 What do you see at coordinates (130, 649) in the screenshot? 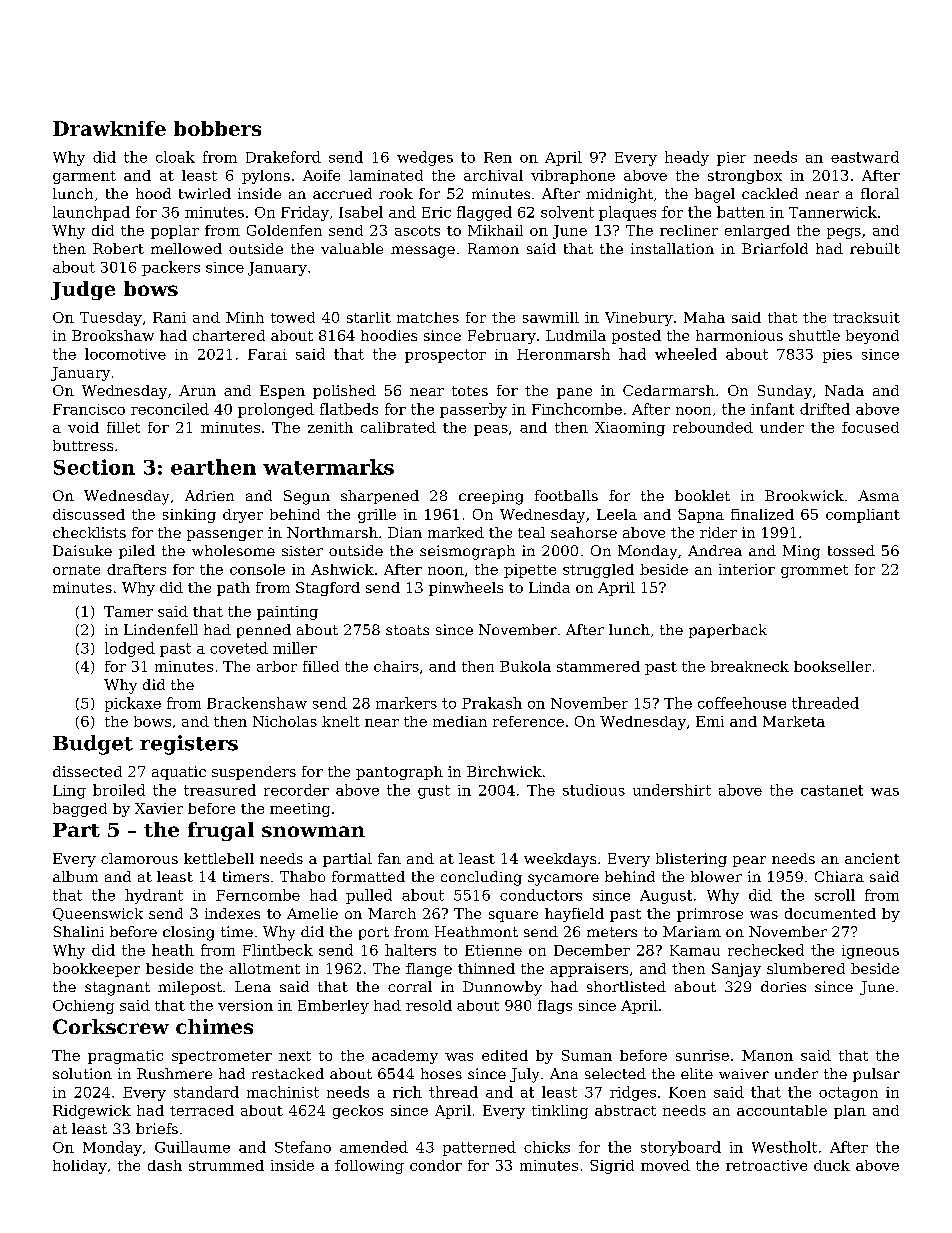
I see `lodged` at bounding box center [130, 649].
